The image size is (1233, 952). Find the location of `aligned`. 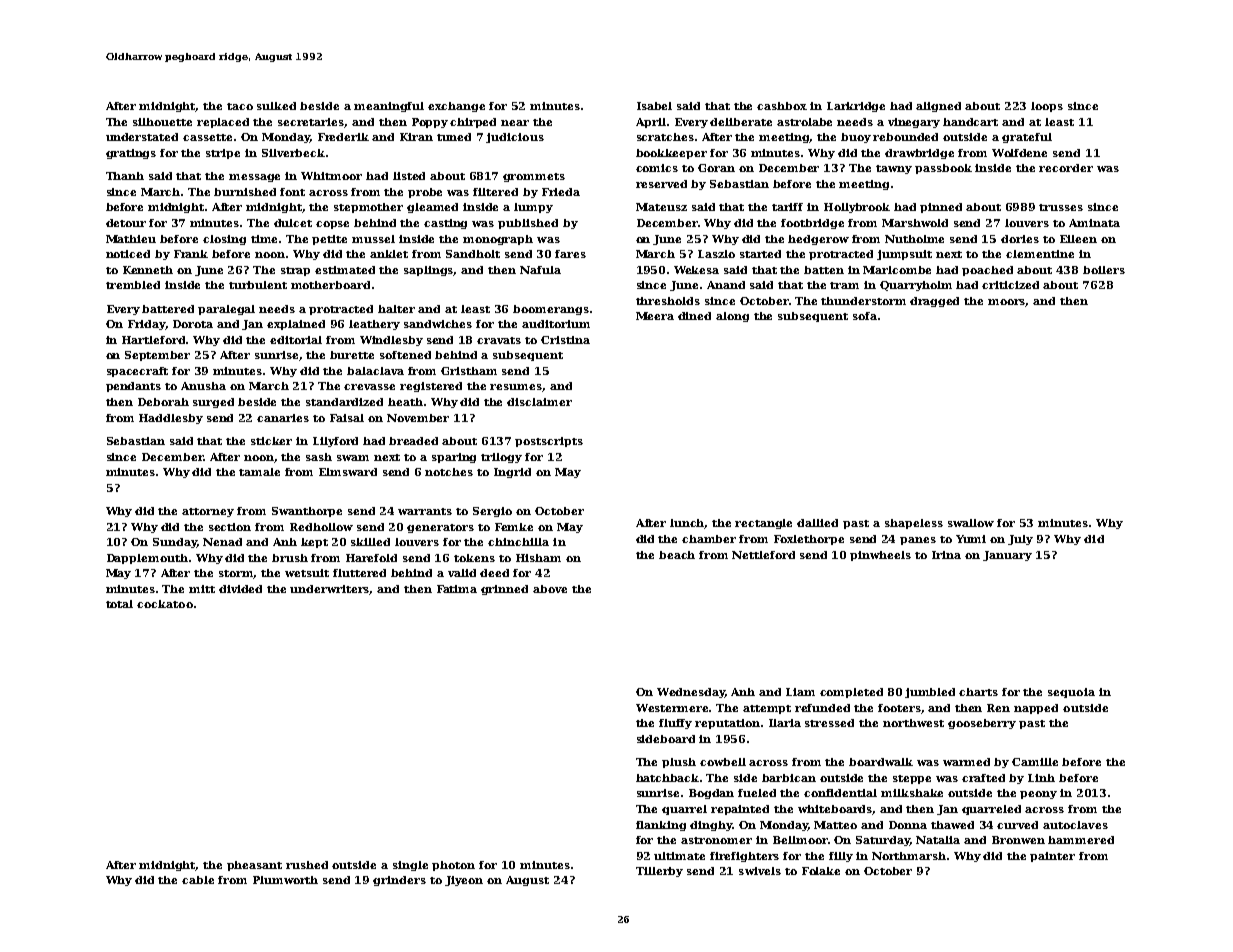

aligned is located at coordinates (938, 107).
